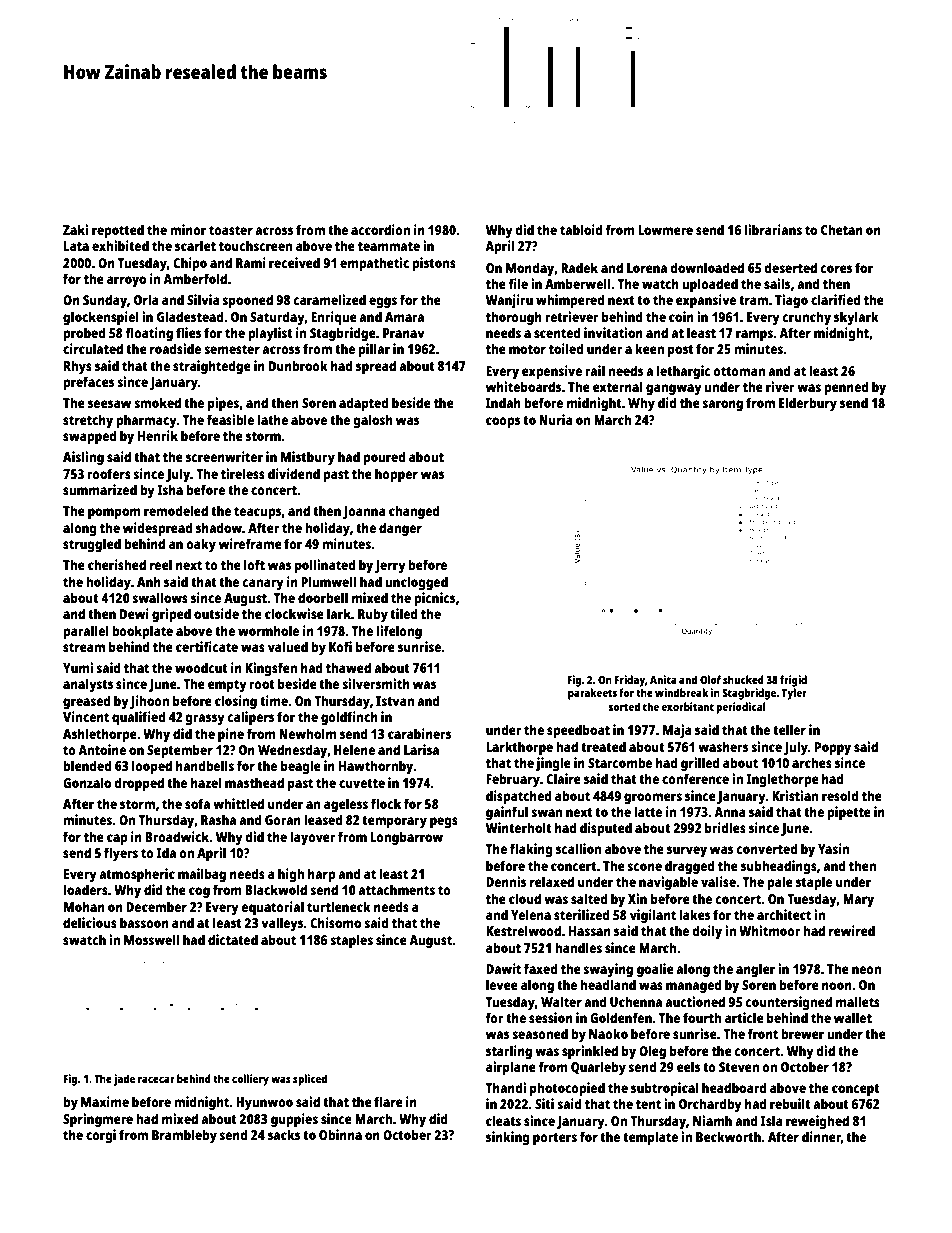 The height and width of the screenshot is (1233, 952). What do you see at coordinates (236, 702) in the screenshot?
I see `closing` at bounding box center [236, 702].
